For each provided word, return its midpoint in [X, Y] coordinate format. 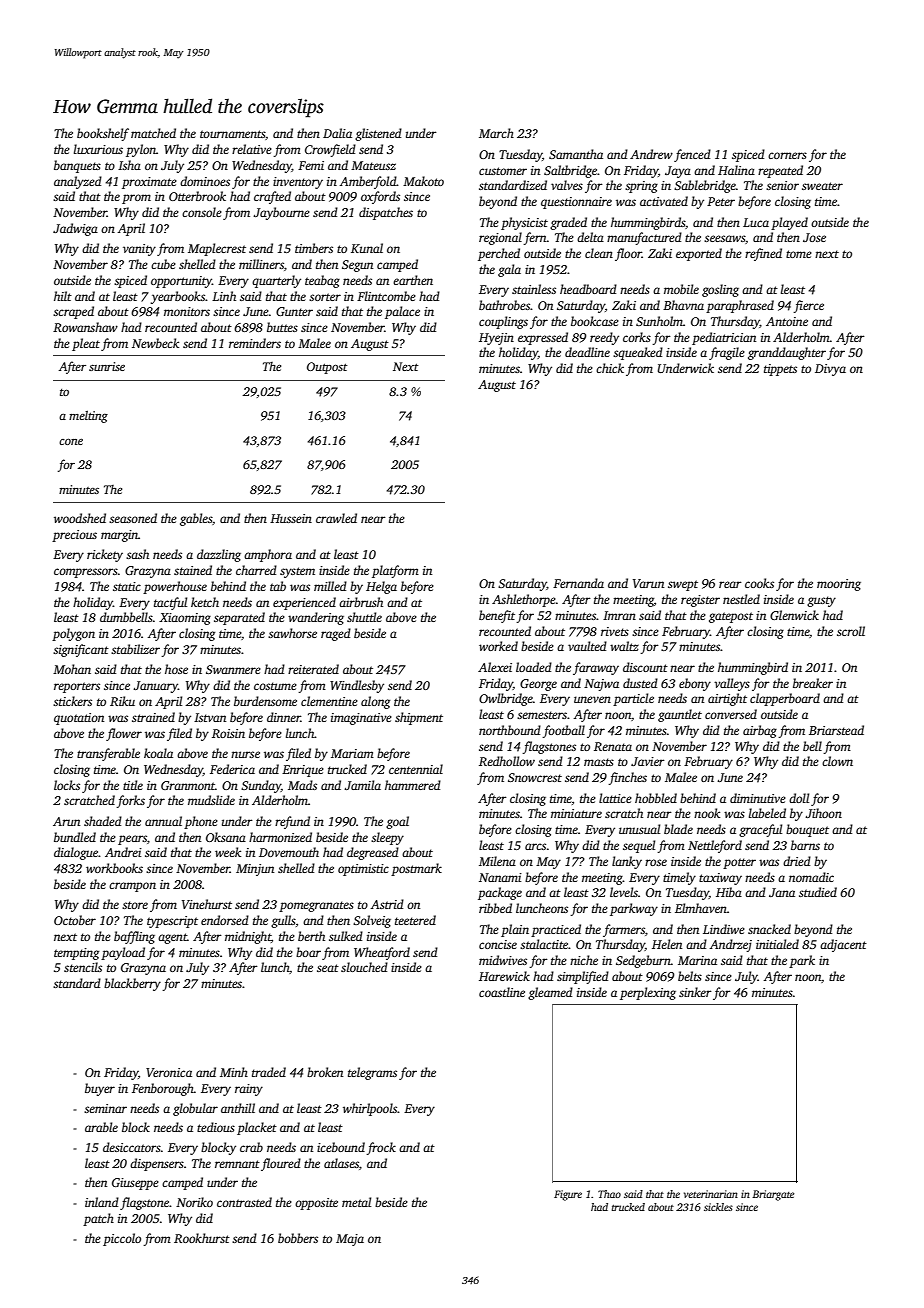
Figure [568, 1195]
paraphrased [740, 306]
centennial [416, 769]
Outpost [327, 368]
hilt [63, 296]
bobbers [298, 1238]
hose [176, 669]
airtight [727, 699]
